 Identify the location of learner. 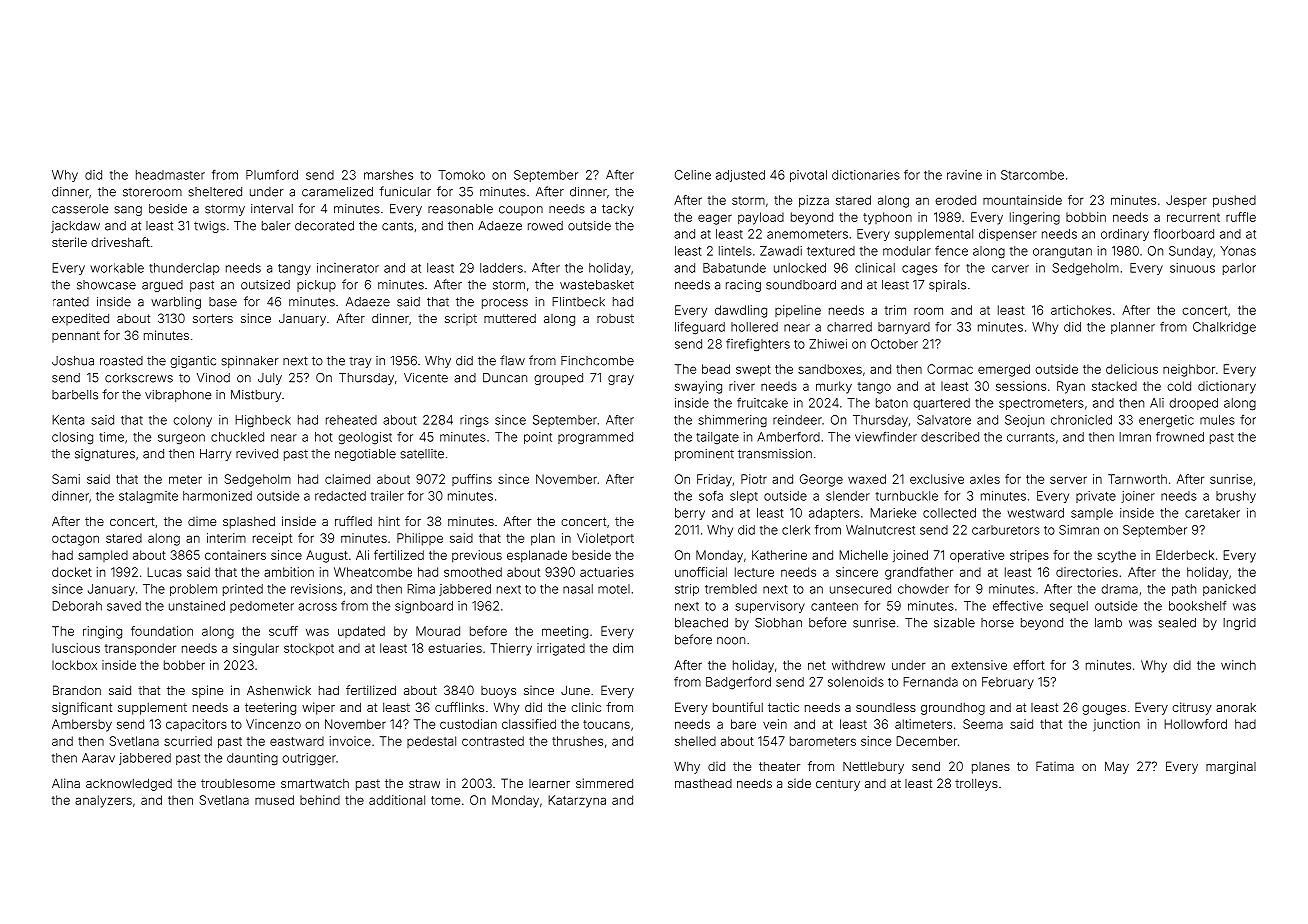
(549, 783).
